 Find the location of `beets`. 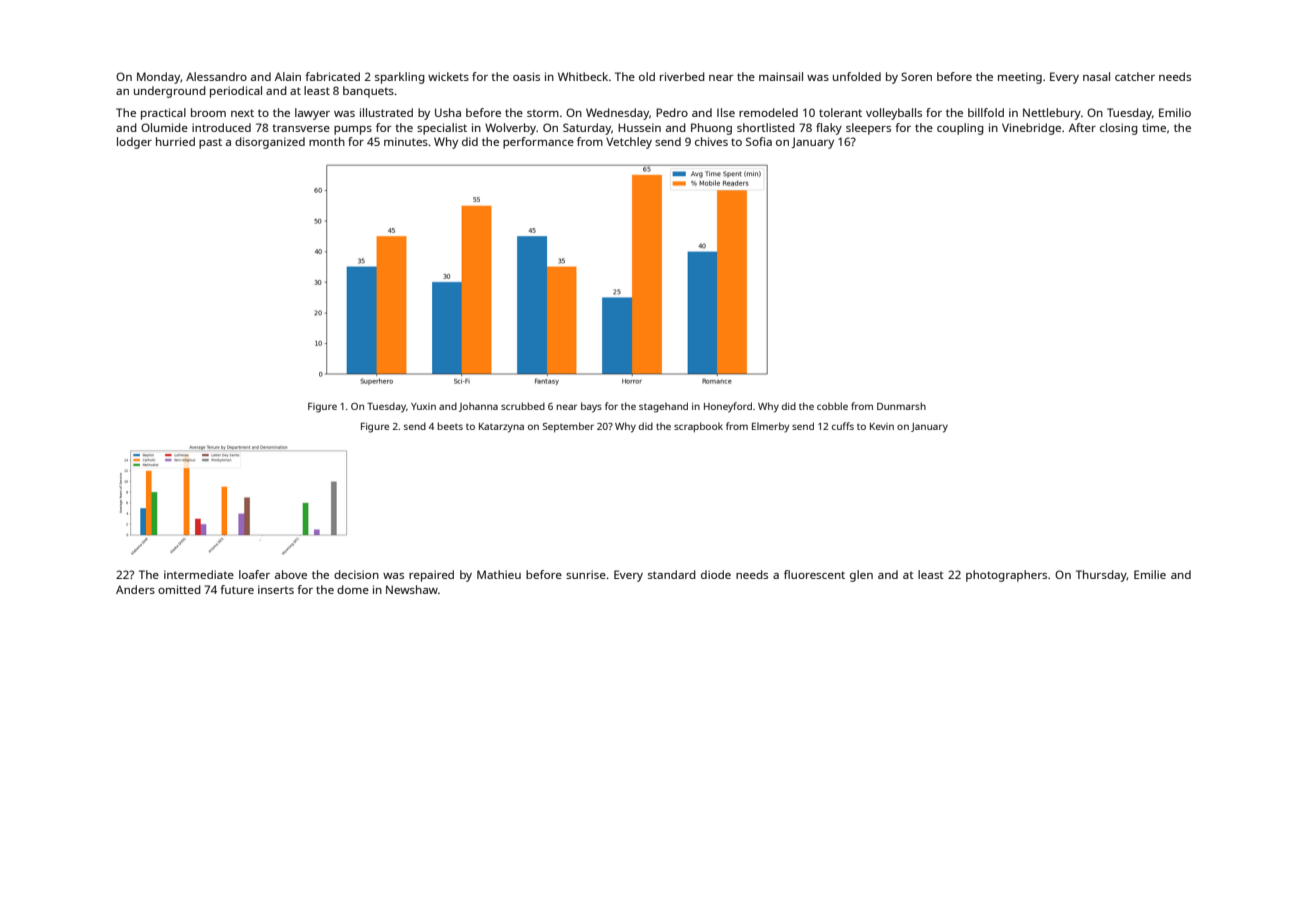

beets is located at coordinates (450, 426).
